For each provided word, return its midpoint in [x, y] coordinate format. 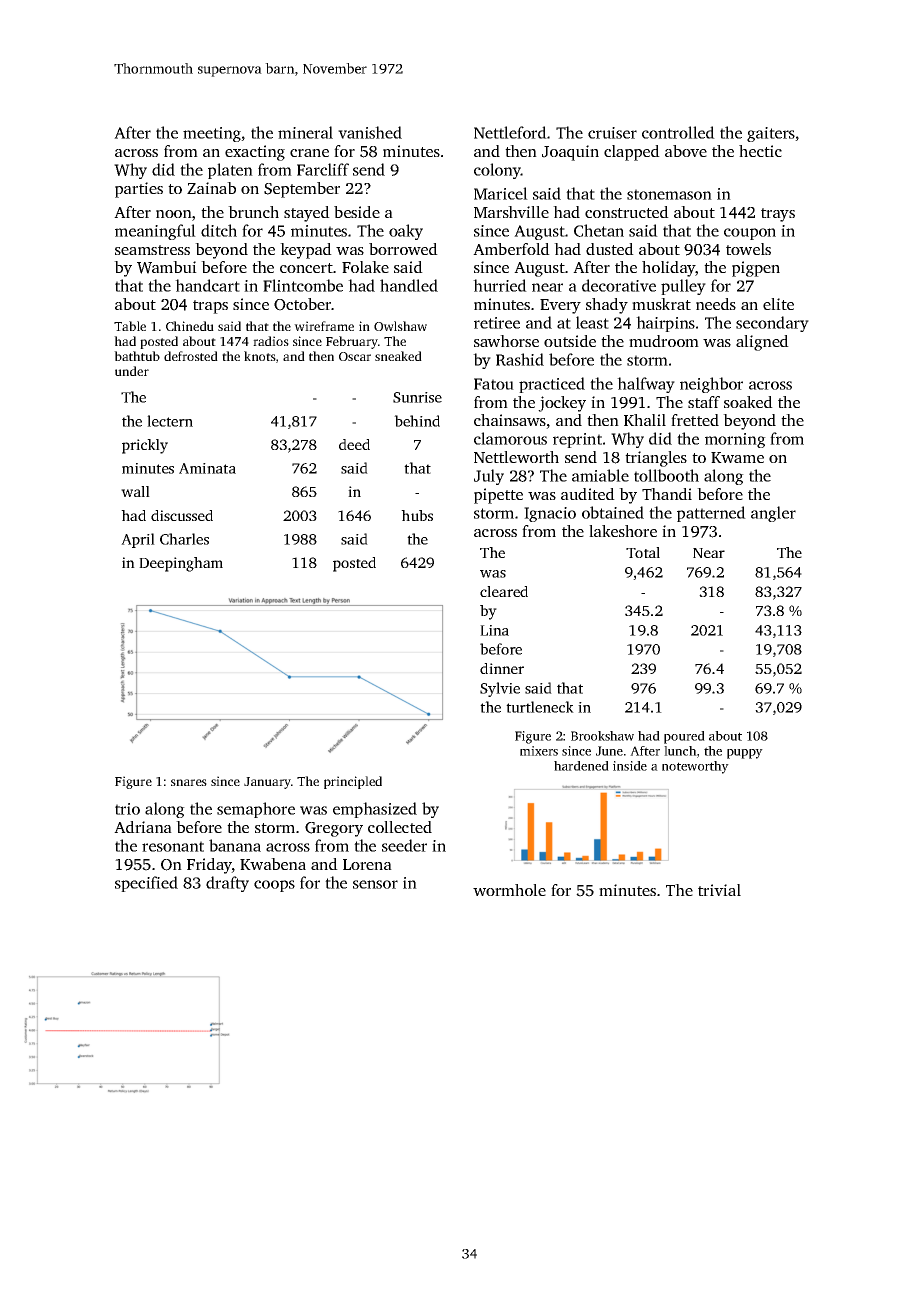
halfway [646, 385]
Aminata [207, 468]
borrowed [403, 249]
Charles [184, 539]
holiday [669, 269]
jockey [562, 404]
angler [773, 514]
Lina [494, 630]
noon [174, 214]
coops [274, 886]
